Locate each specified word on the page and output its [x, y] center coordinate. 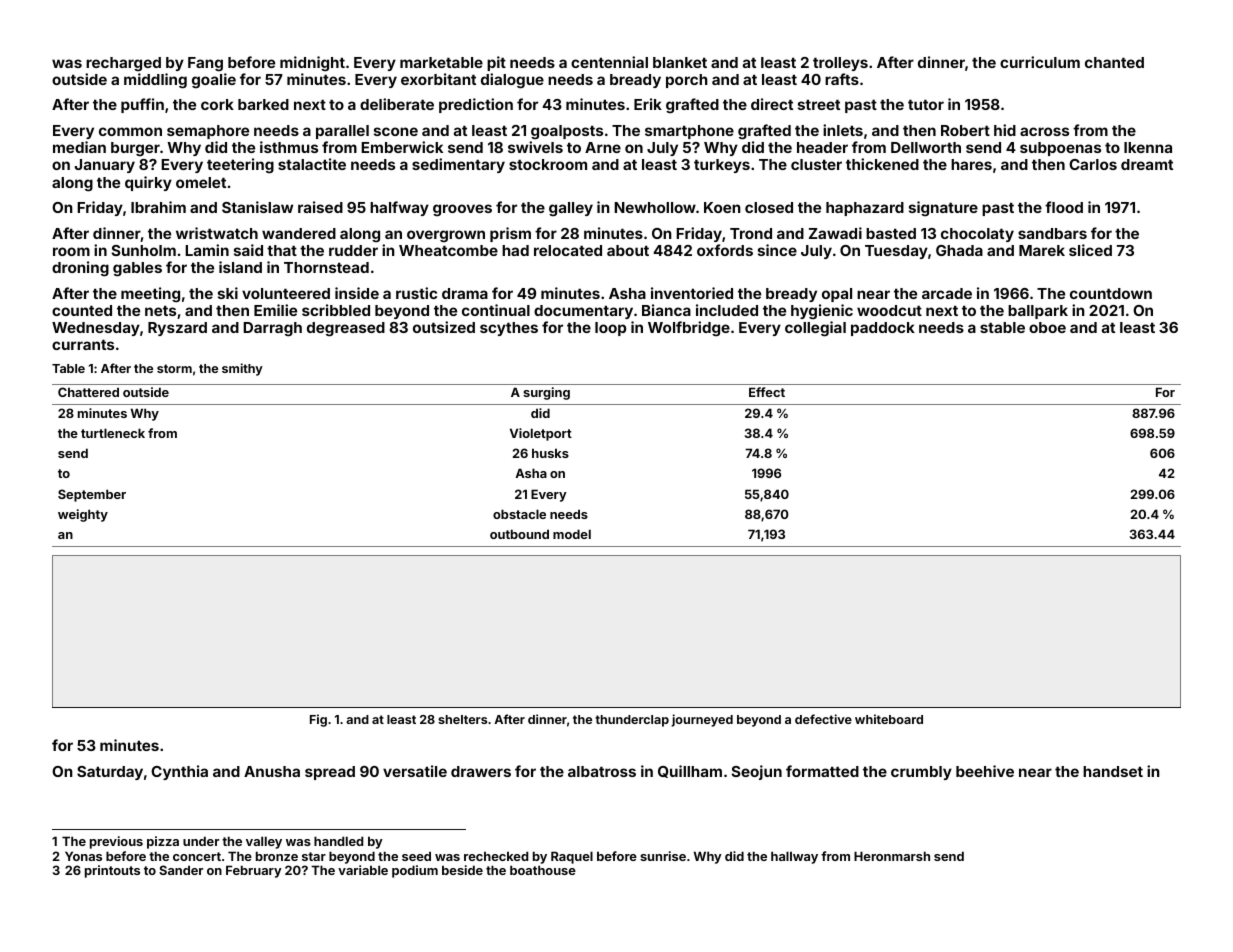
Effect [767, 392]
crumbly [921, 773]
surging [546, 393]
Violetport [541, 434]
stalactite [312, 164]
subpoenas [1060, 149]
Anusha [272, 771]
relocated [568, 250]
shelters [462, 719]
